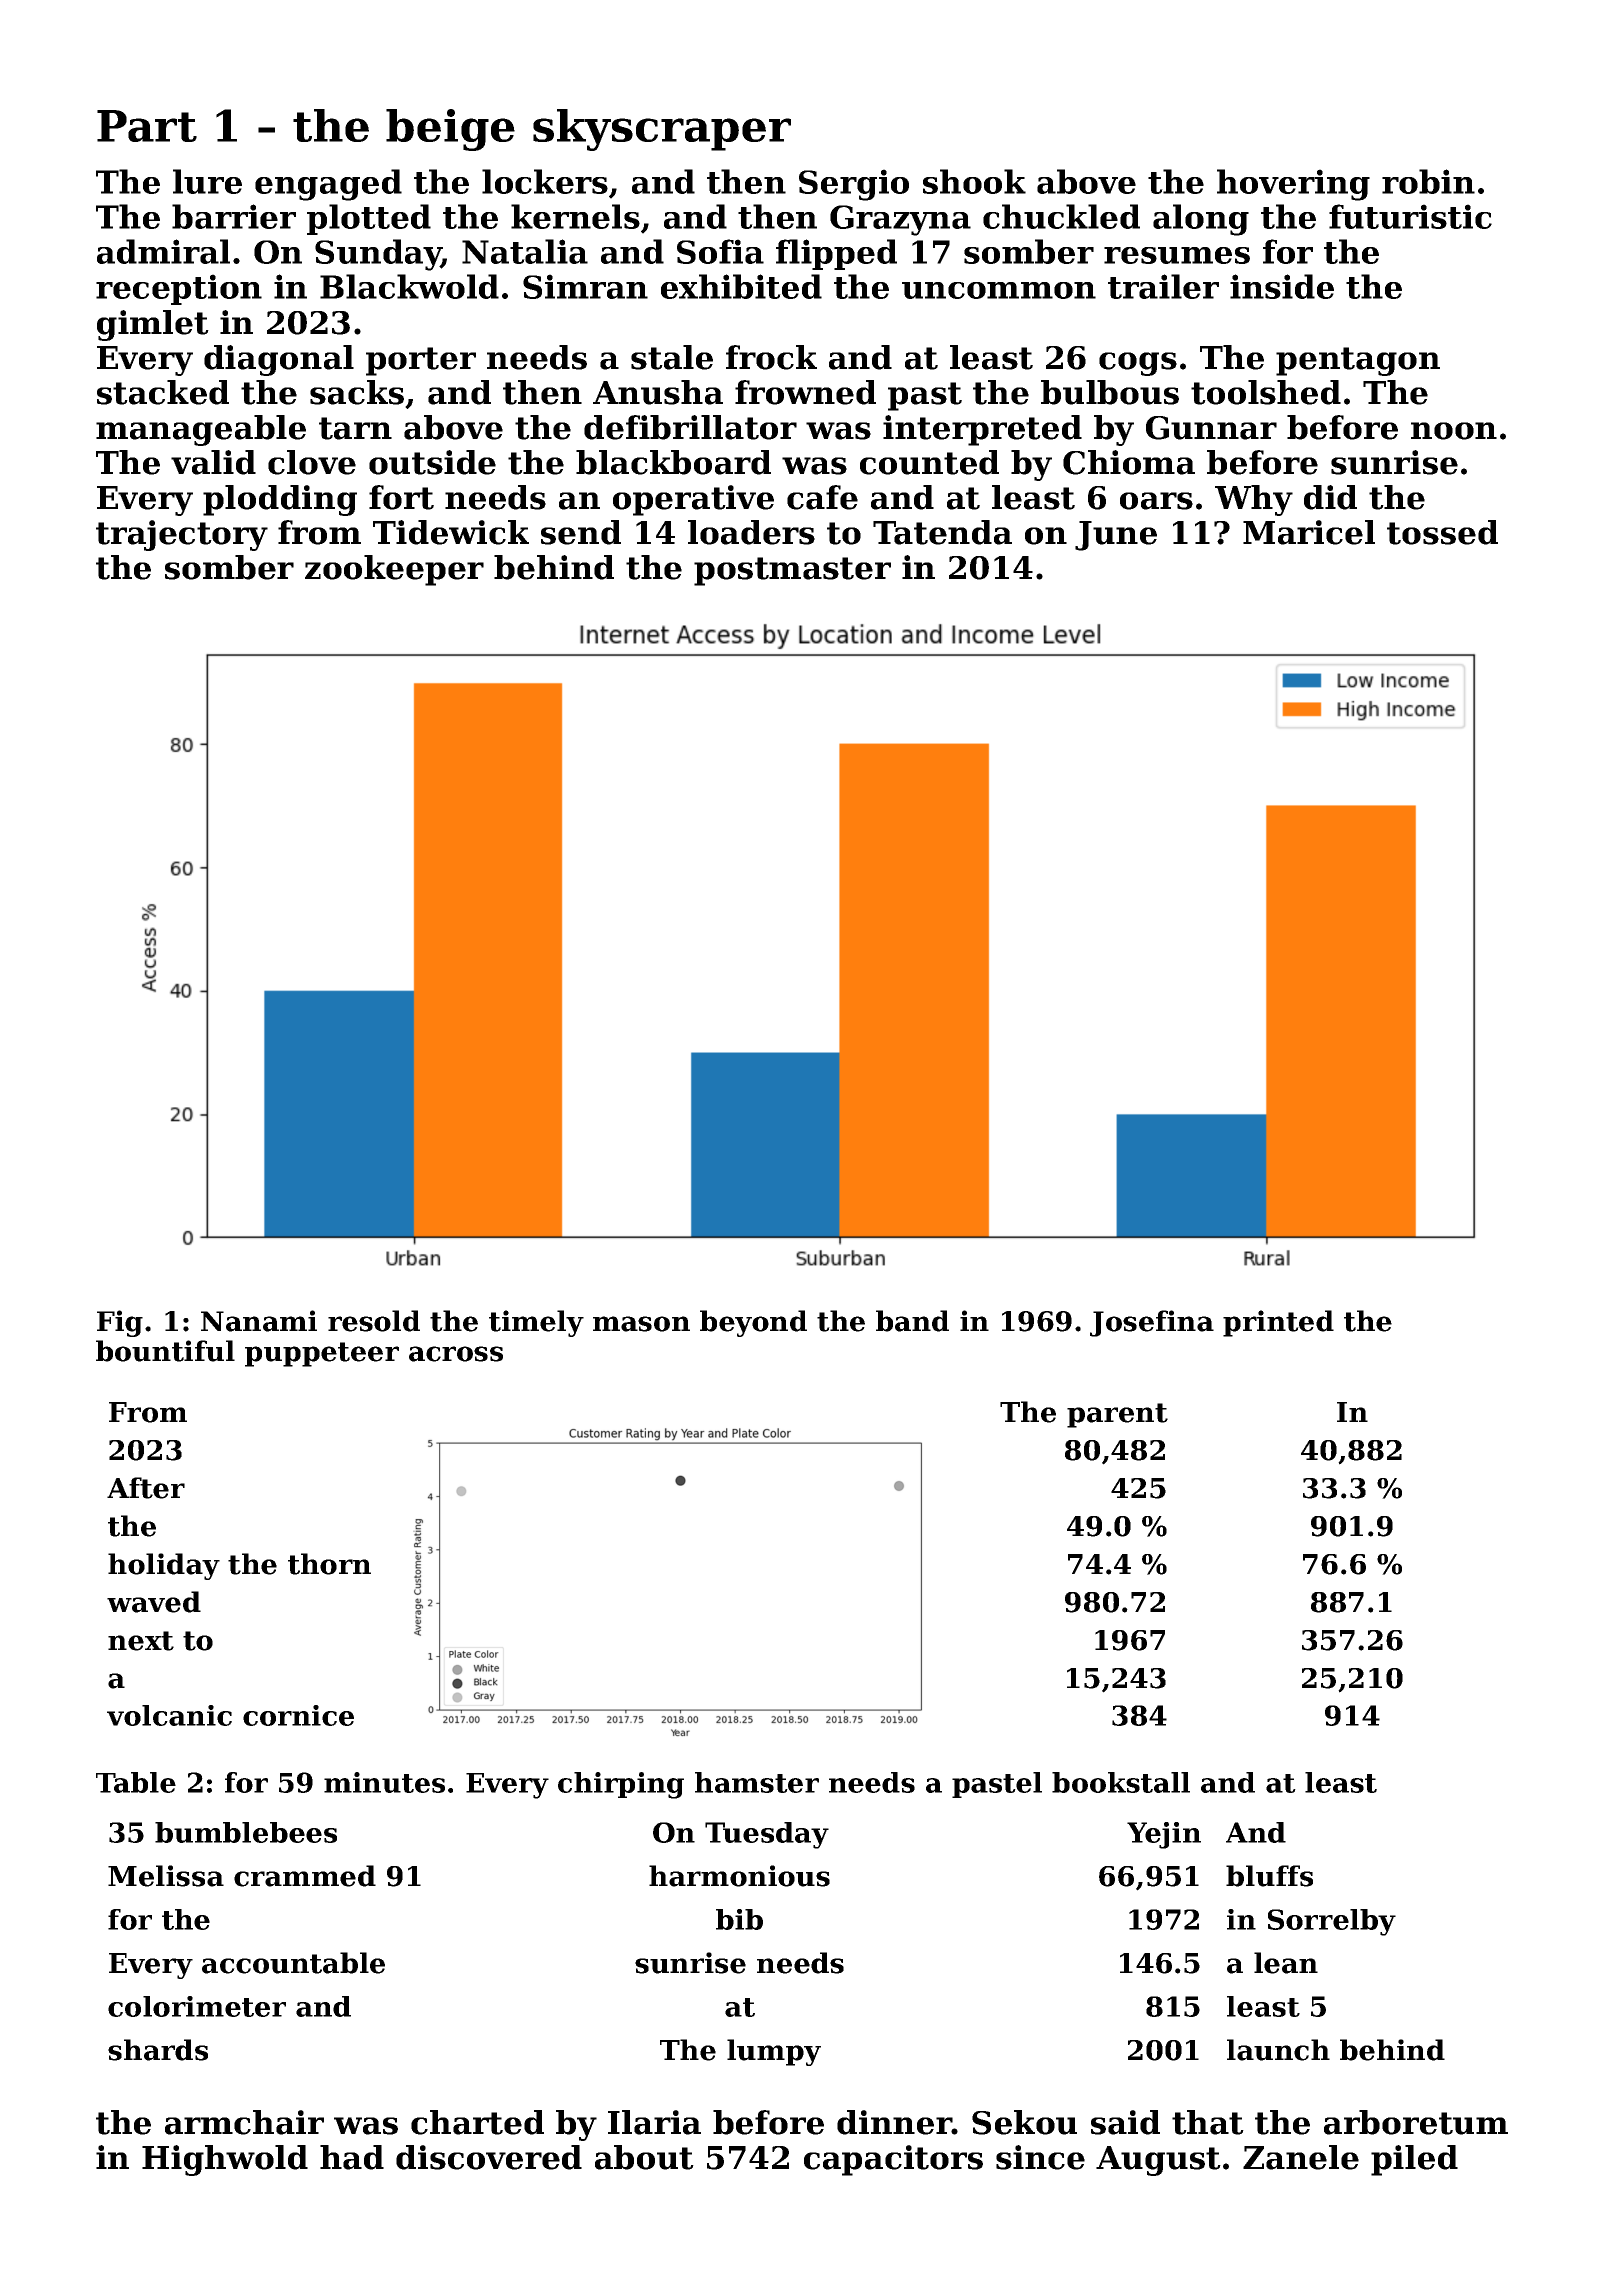 The width and height of the image is (1620, 2292). Describe the element at coordinates (166, 1876) in the image. I see `Melissa` at that location.
